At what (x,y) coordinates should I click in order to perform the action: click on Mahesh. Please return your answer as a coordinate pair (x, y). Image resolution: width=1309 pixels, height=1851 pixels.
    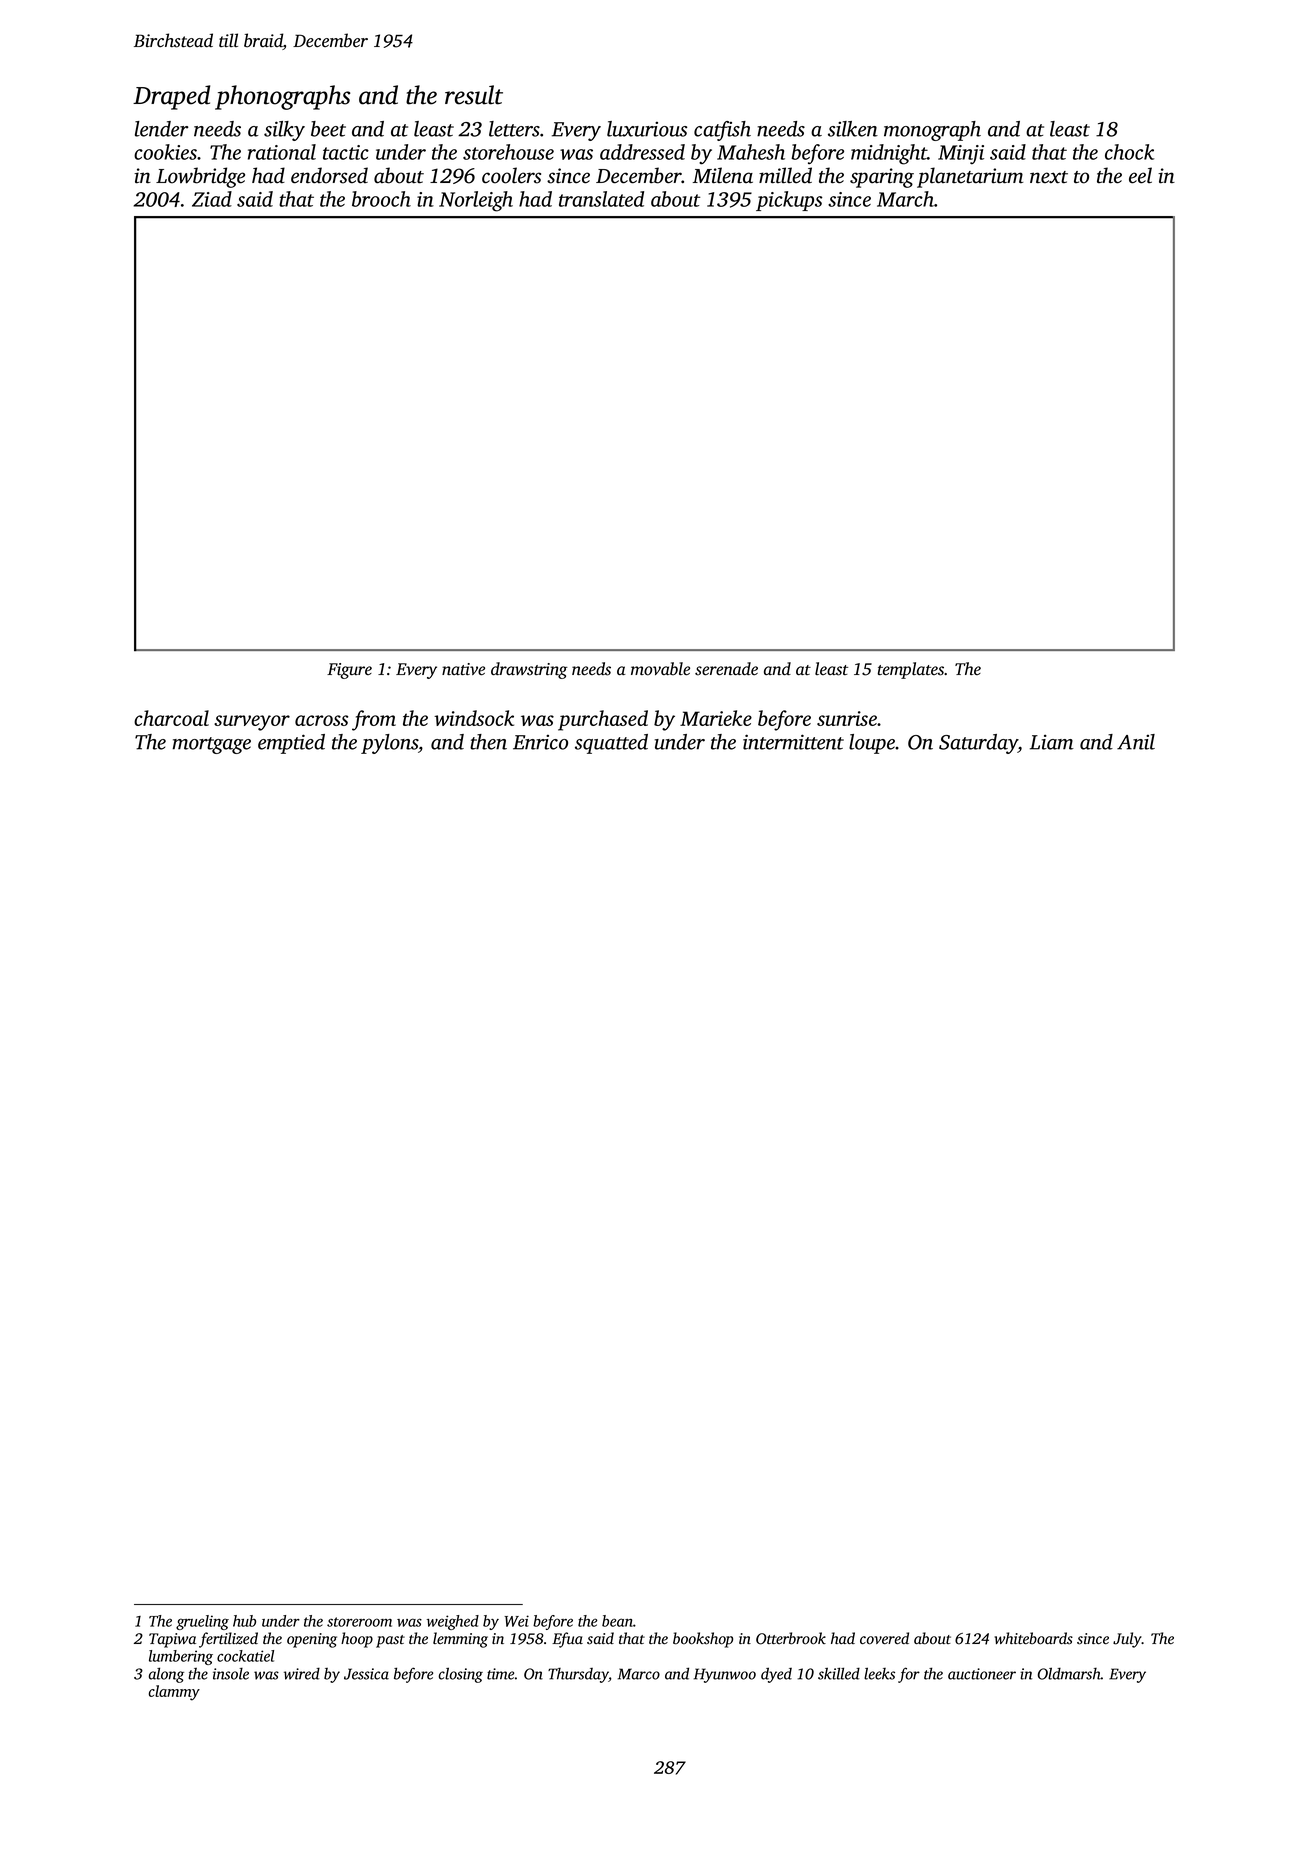
    Looking at the image, I should click on (751, 152).
